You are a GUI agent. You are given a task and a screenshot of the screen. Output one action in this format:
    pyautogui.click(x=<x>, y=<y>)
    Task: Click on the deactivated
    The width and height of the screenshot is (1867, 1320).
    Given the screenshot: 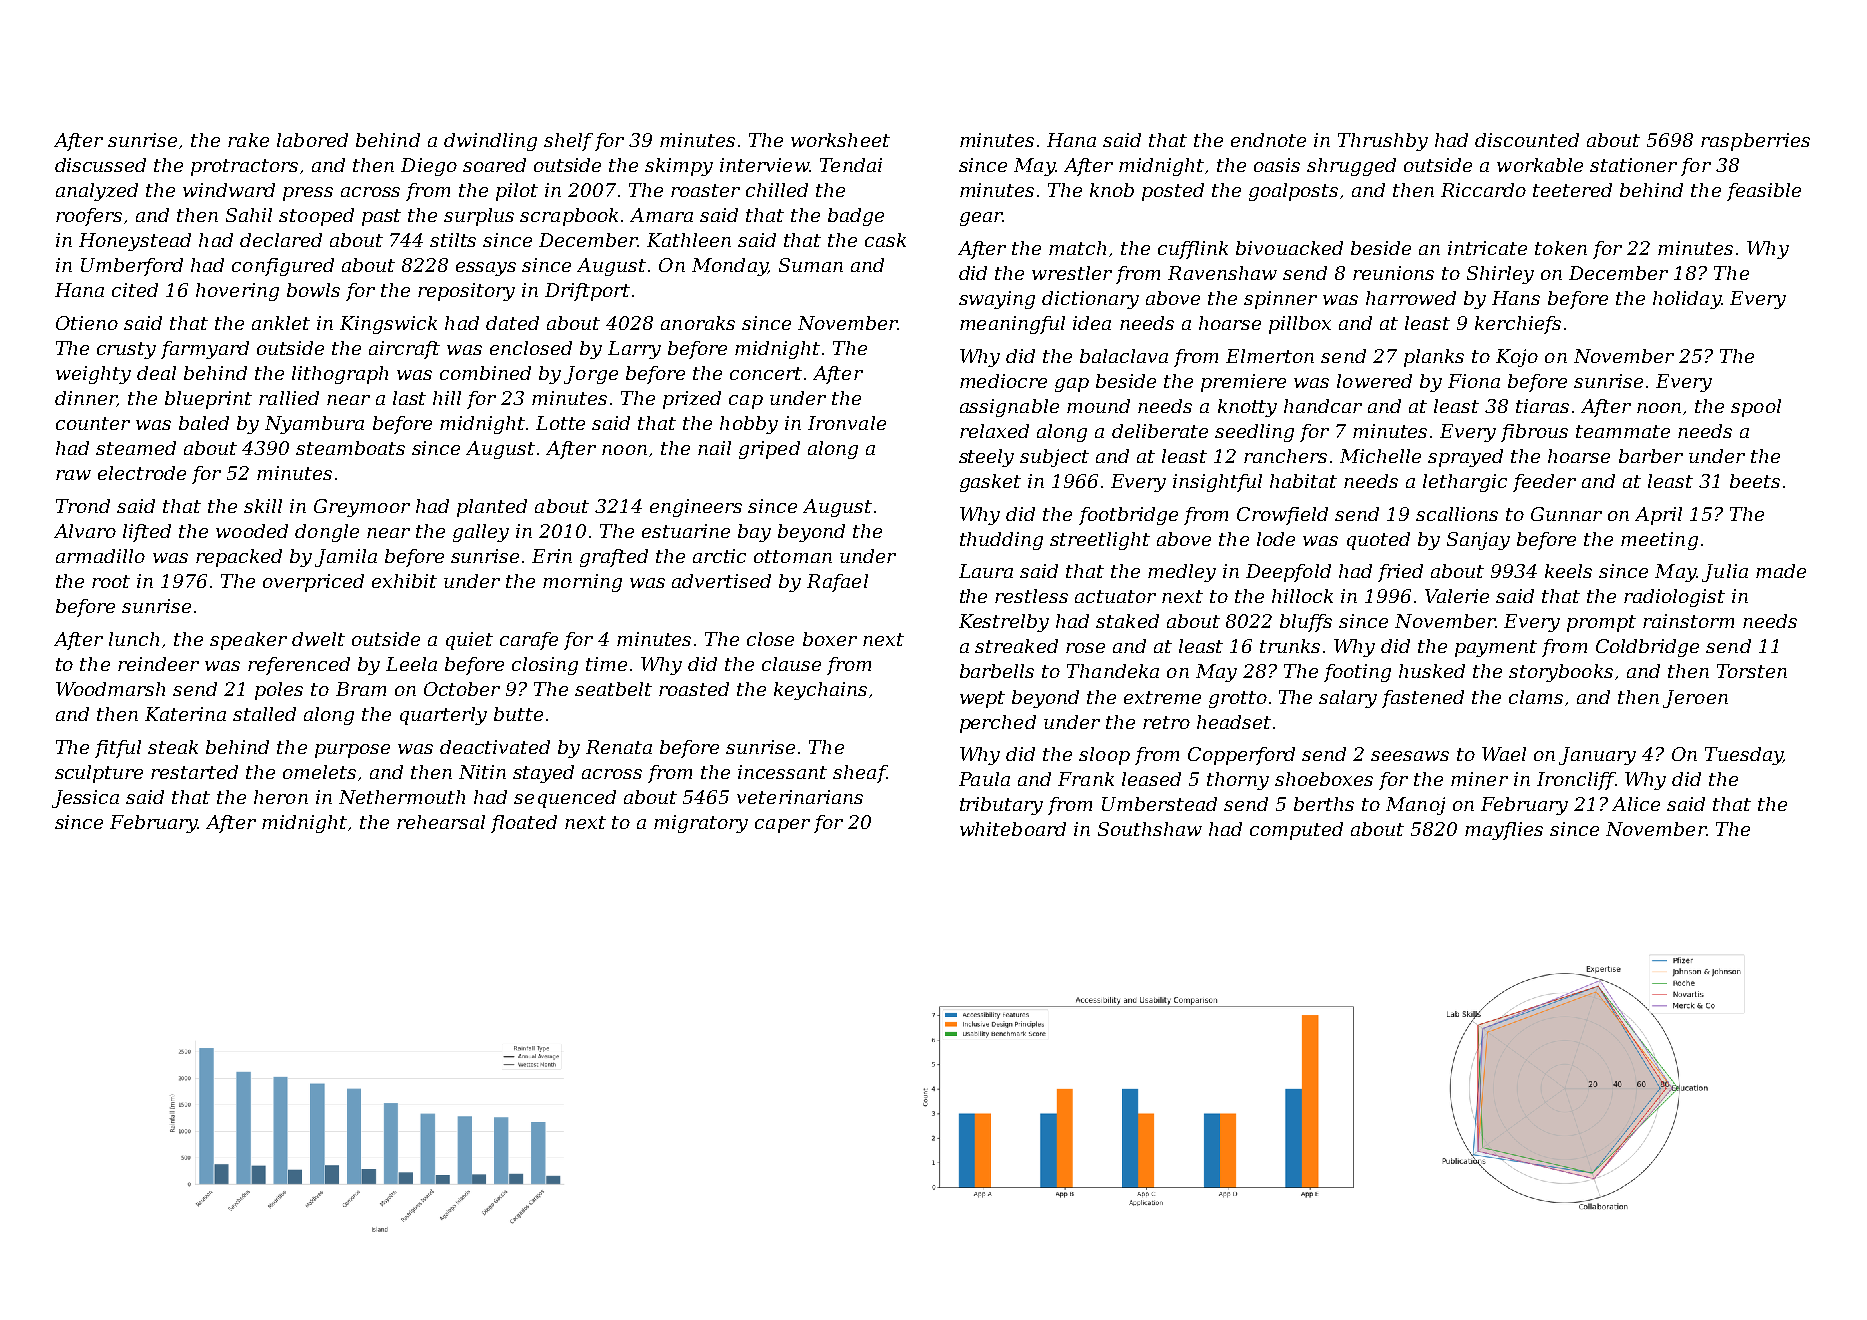 What is the action you would take?
    pyautogui.click(x=495, y=747)
